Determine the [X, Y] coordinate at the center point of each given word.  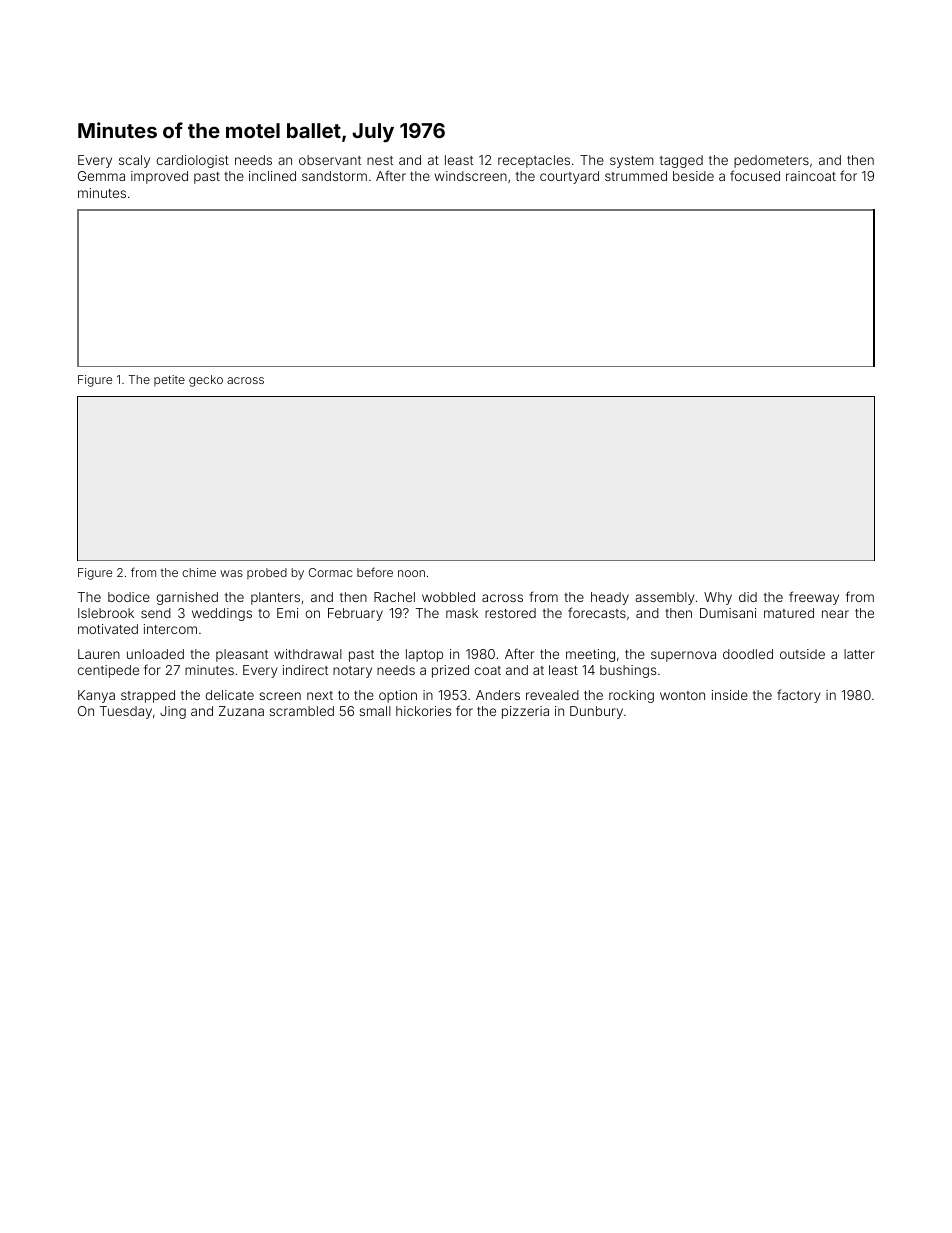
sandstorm [334, 176]
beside [693, 176]
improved [159, 177]
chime [199, 572]
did [748, 597]
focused [755, 175]
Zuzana [241, 711]
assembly [665, 598]
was [231, 573]
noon [411, 573]
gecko [206, 381]
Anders [498, 695]
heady [610, 598]
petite [169, 381]
